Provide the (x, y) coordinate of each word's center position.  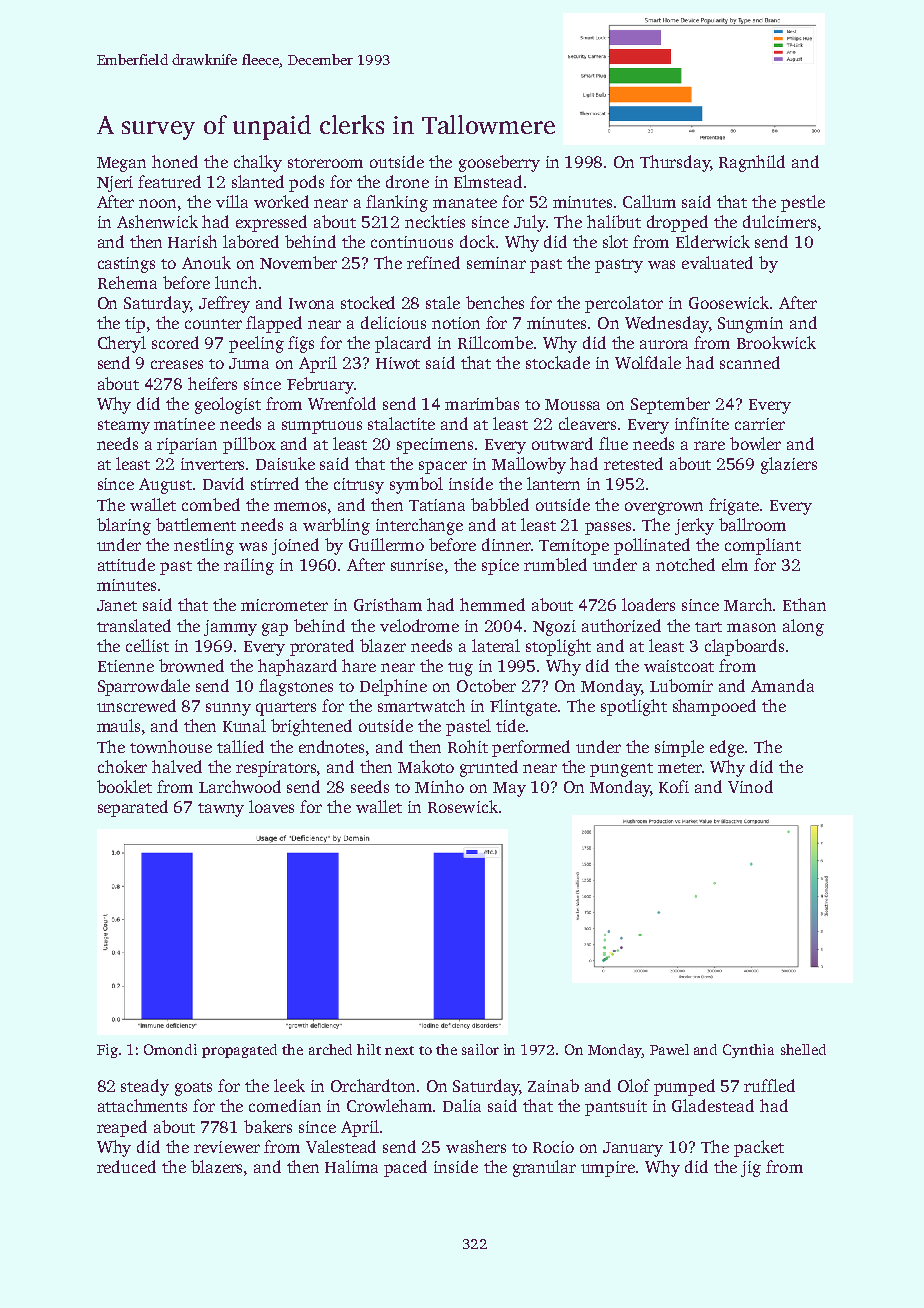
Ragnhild (752, 163)
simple (679, 748)
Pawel (669, 1049)
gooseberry (499, 163)
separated (133, 808)
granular (544, 1168)
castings (126, 265)
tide (510, 725)
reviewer (227, 1147)
